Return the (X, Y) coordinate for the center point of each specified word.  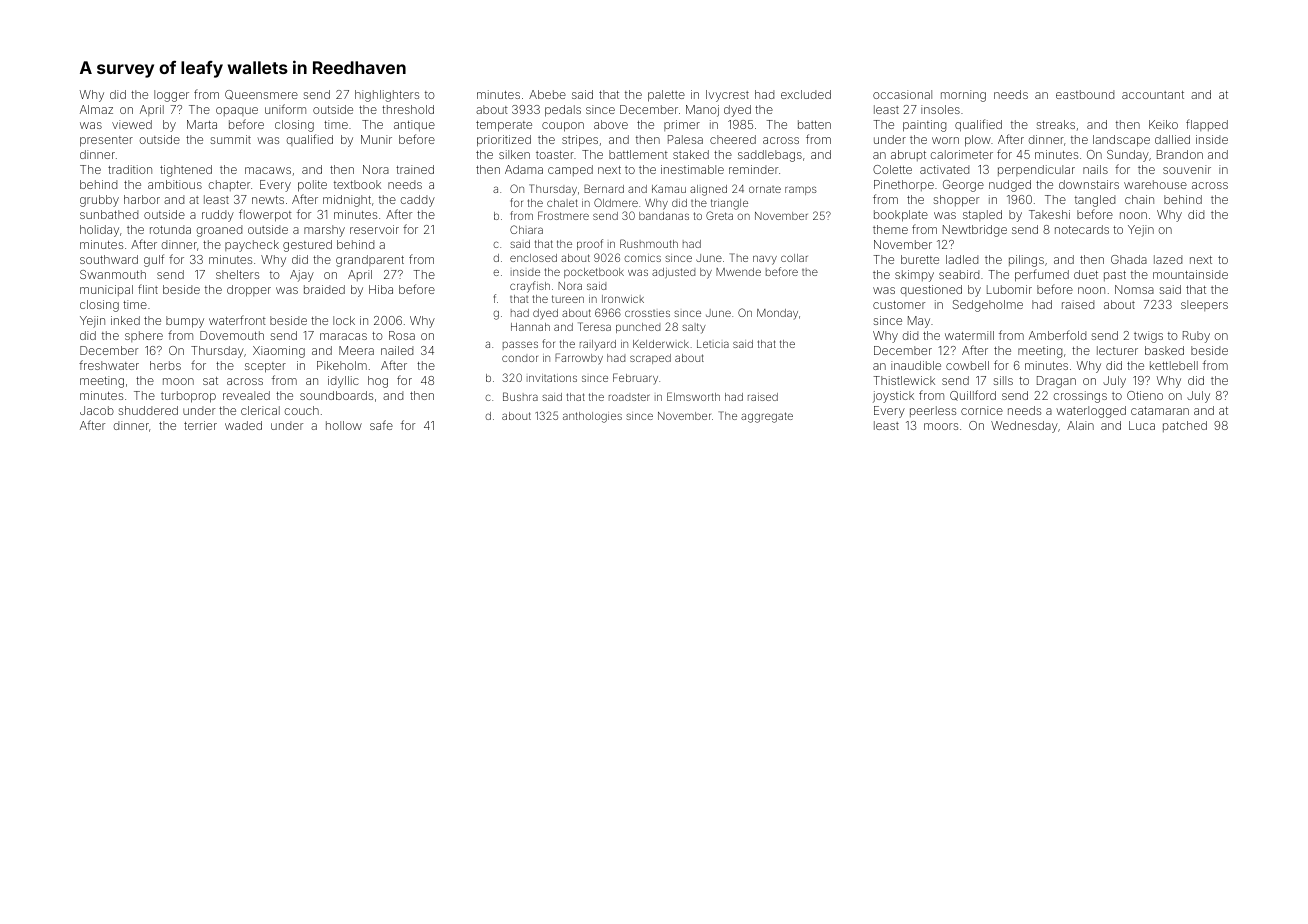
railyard (598, 345)
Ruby (1196, 337)
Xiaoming (279, 352)
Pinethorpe (904, 185)
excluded (806, 94)
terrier (200, 425)
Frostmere (563, 215)
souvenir (1187, 169)
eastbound (1085, 94)
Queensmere (261, 95)
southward (109, 259)
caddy (417, 201)
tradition (130, 169)
